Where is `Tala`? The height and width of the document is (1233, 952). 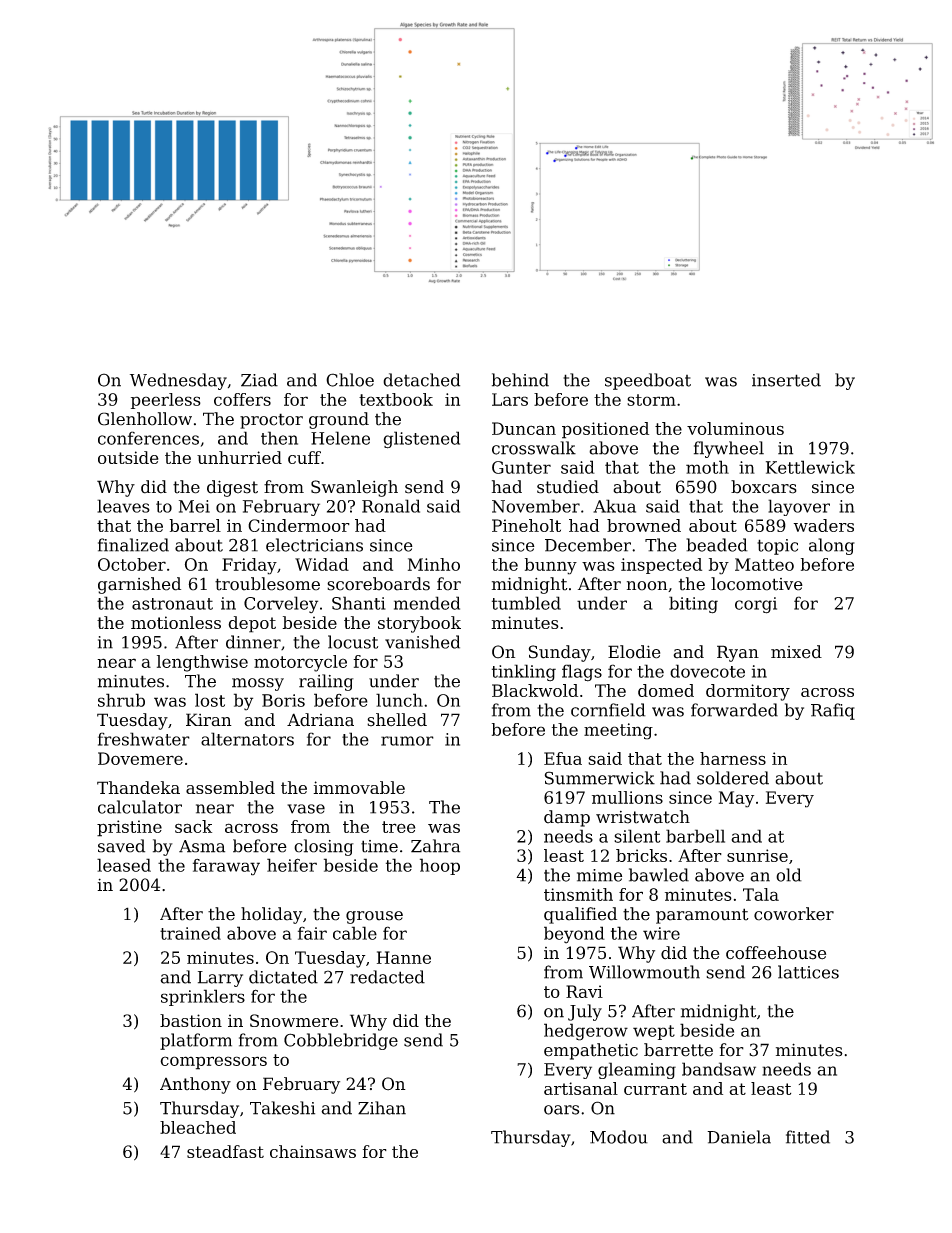 Tala is located at coordinates (761, 894).
